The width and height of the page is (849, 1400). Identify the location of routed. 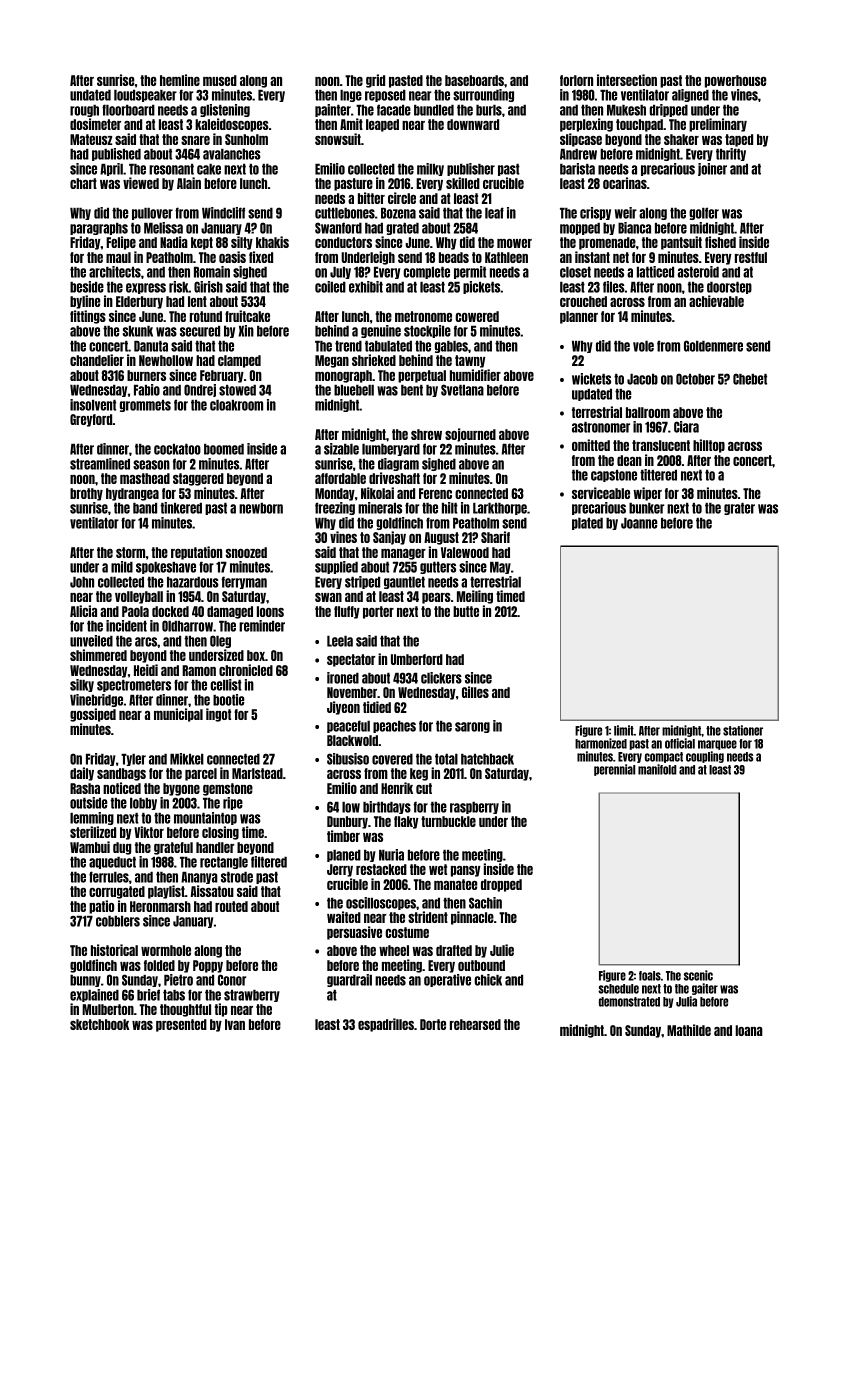
(231, 906).
